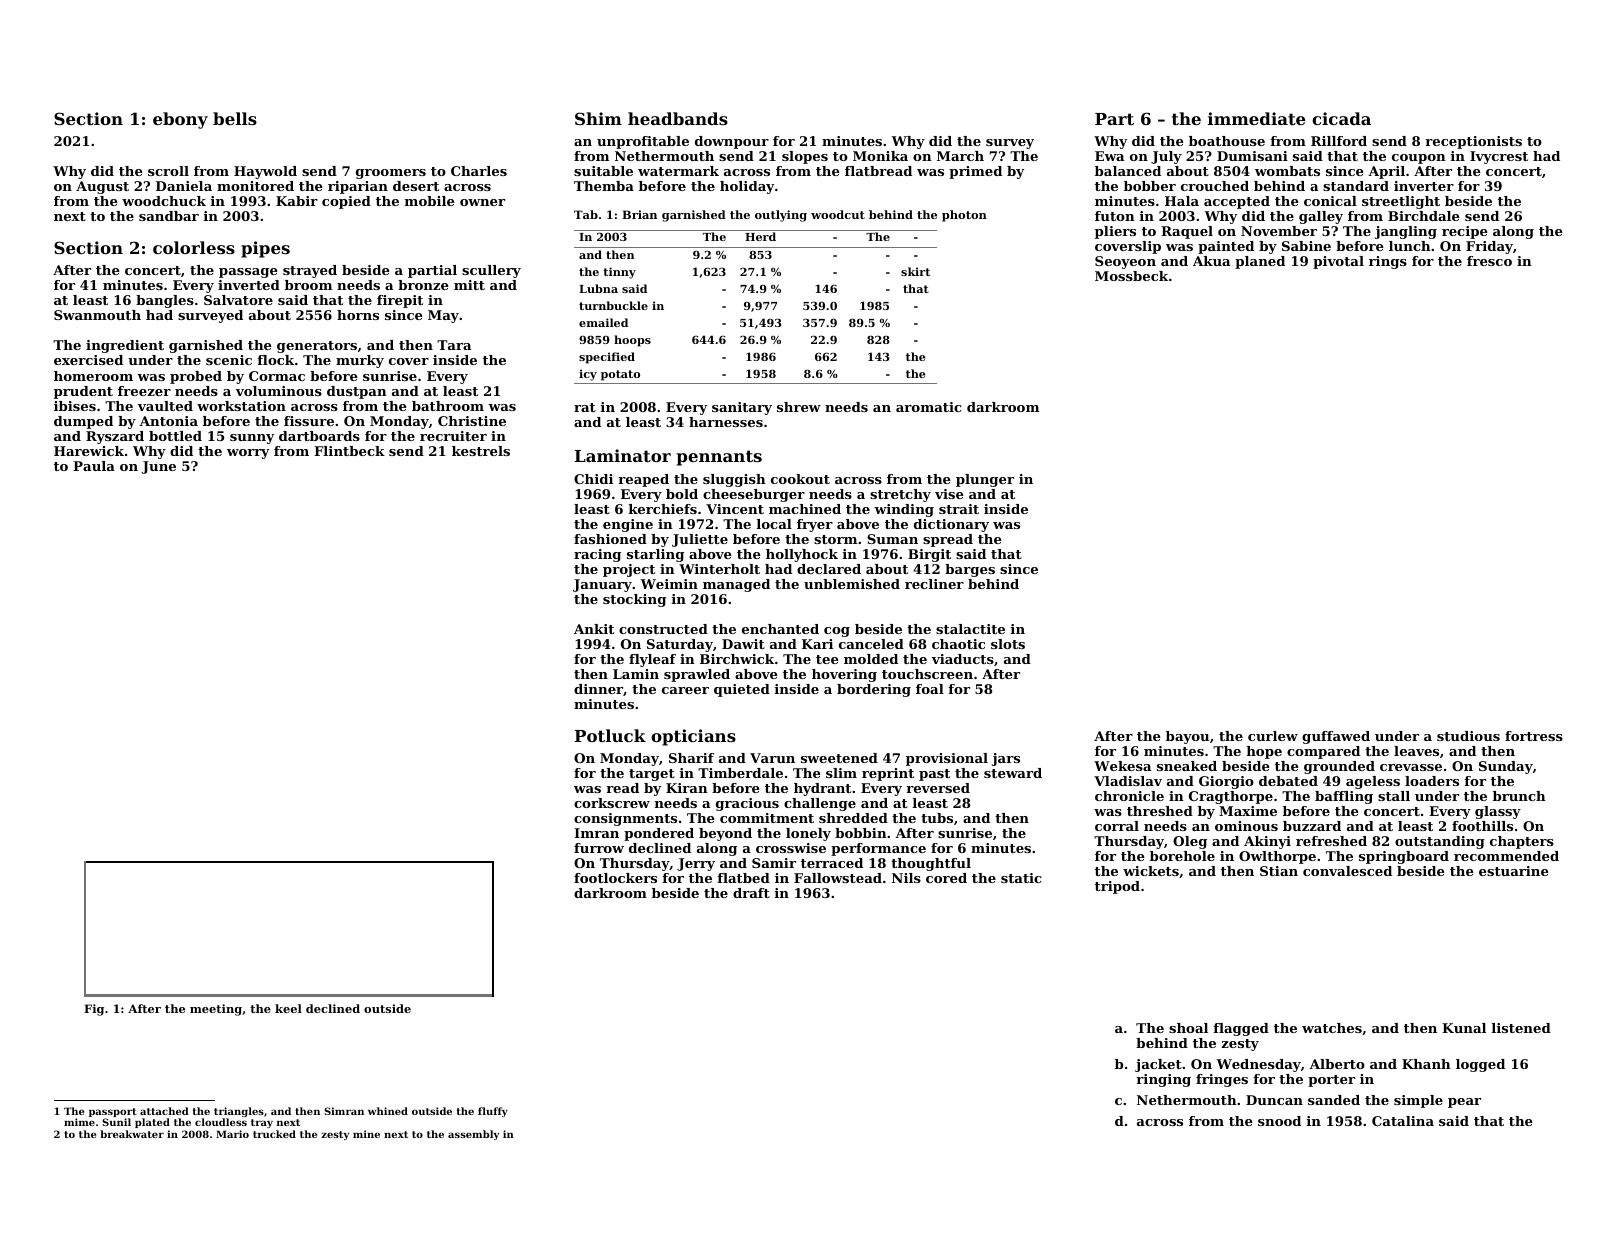  I want to click on footlockers, so click(615, 878).
